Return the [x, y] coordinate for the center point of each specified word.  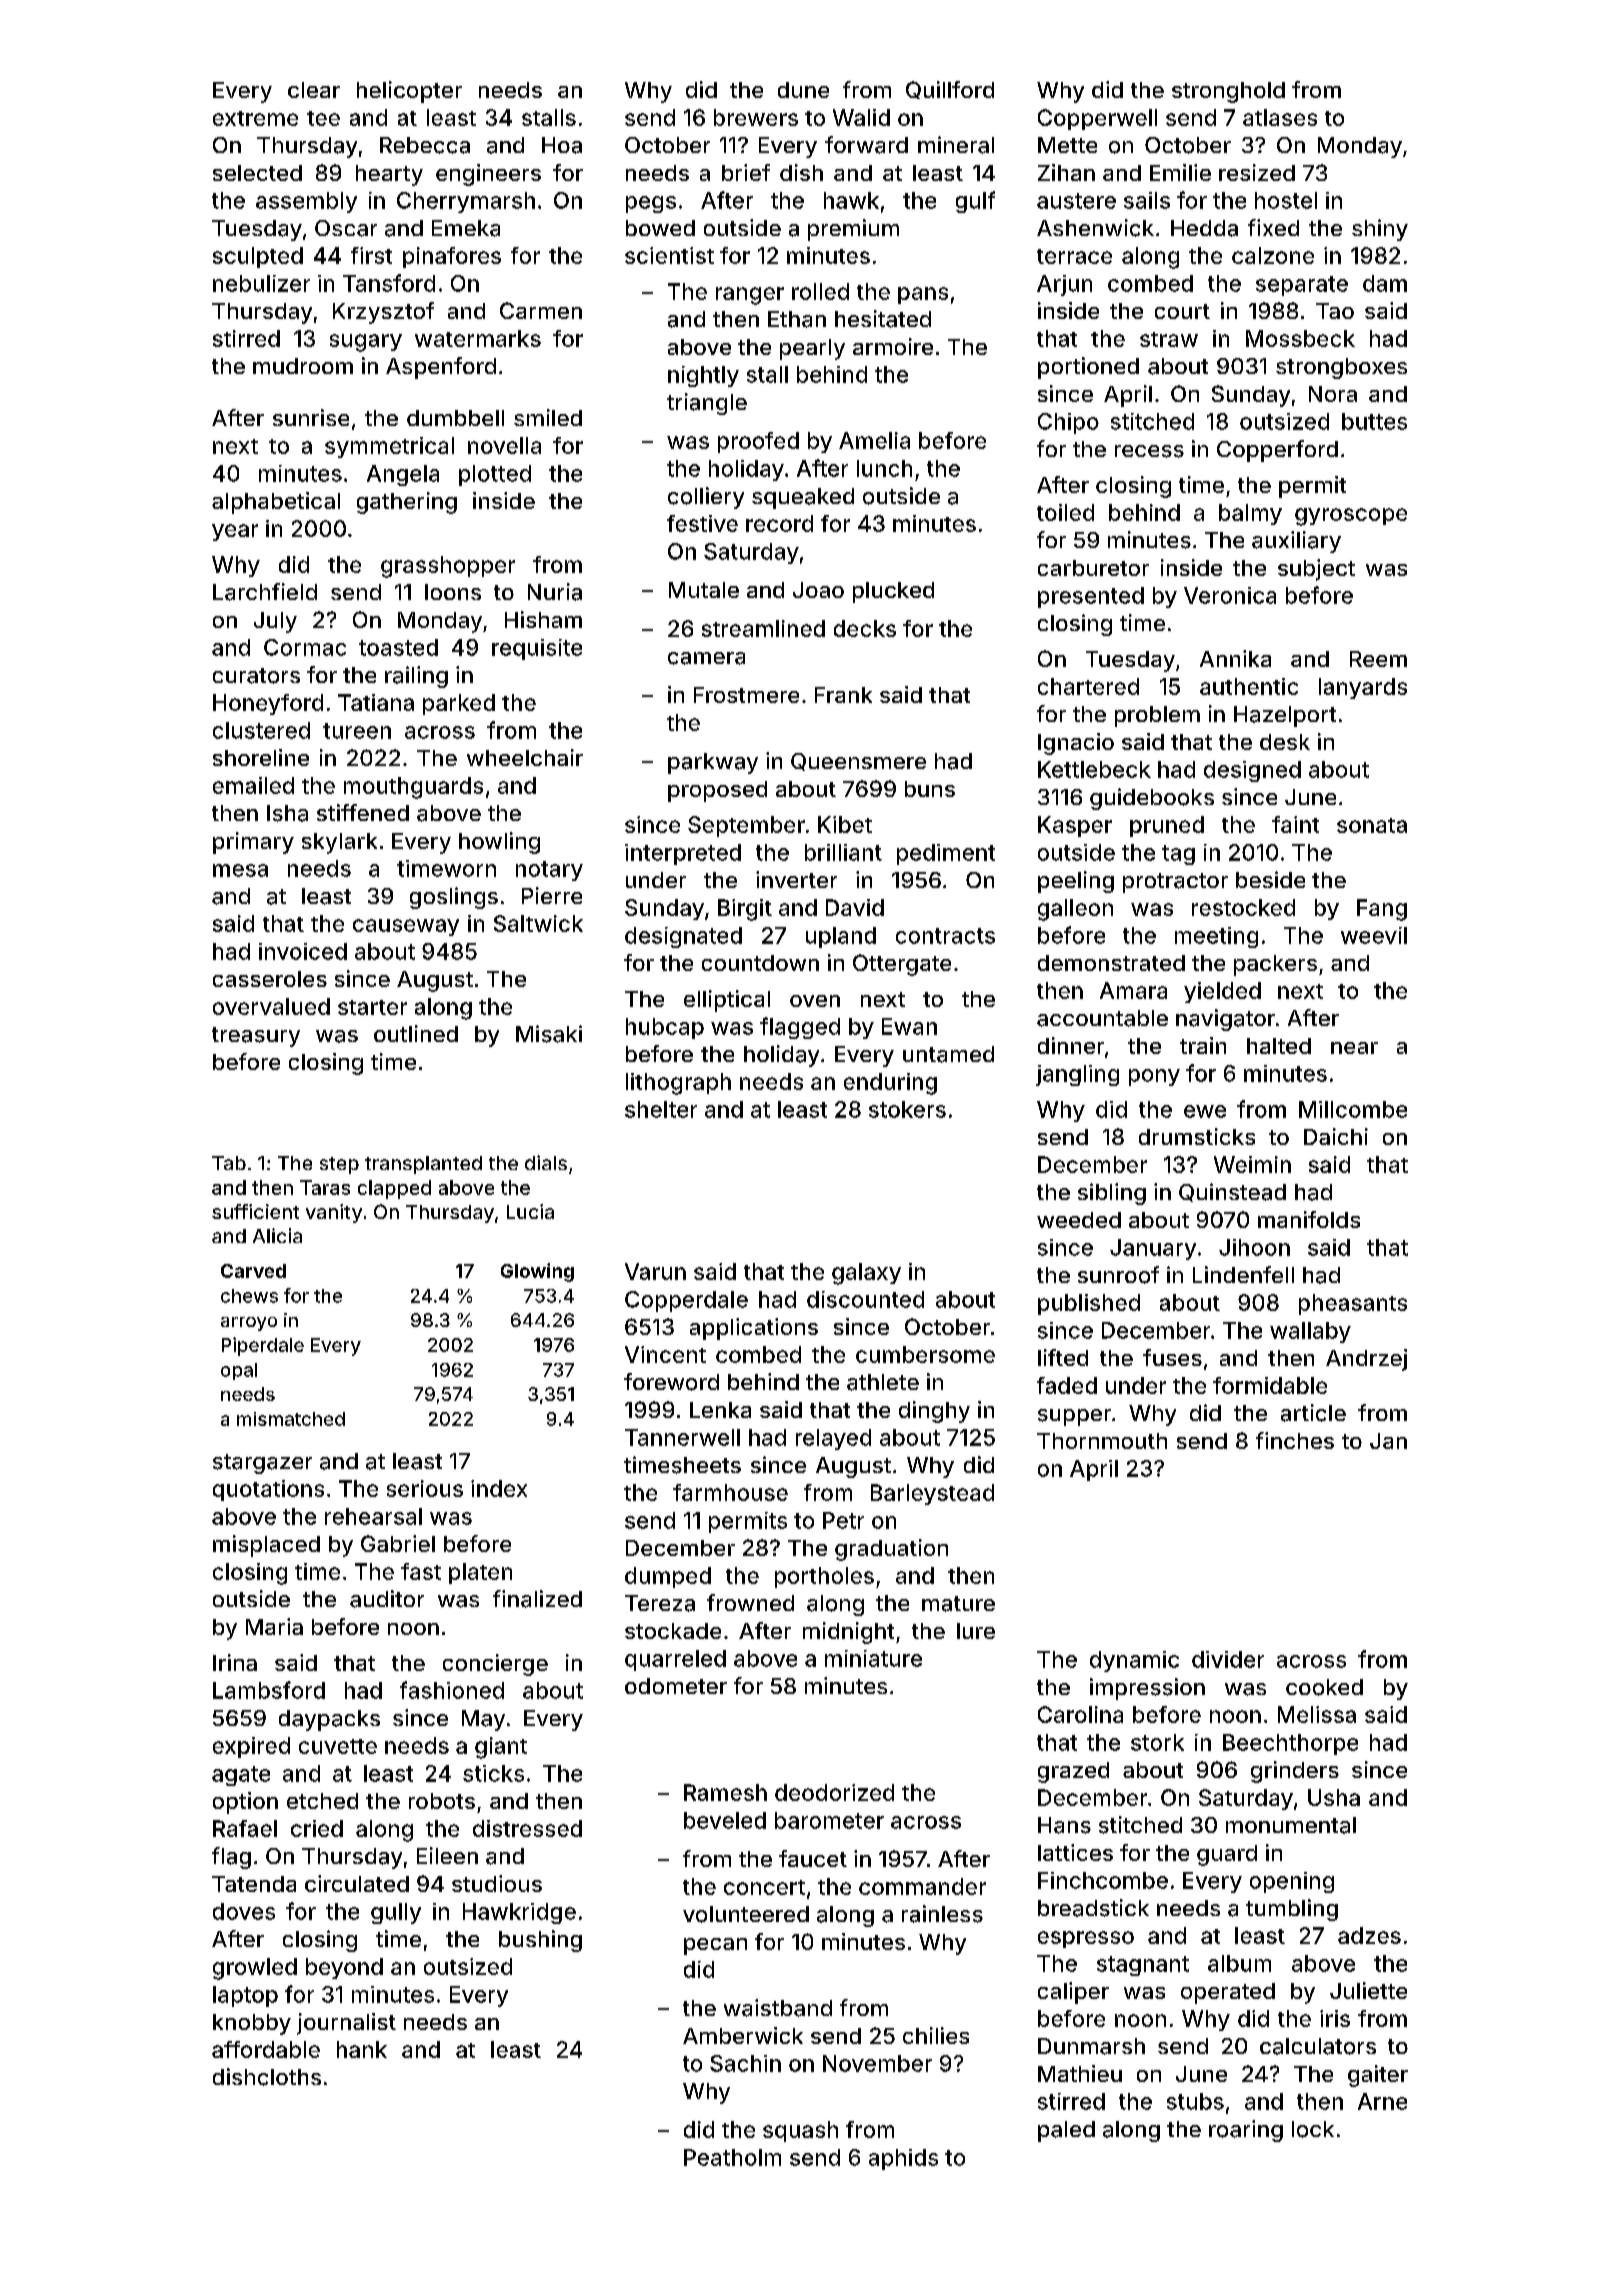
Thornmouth [1102, 1441]
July [275, 622]
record [779, 523]
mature [958, 1604]
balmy [1250, 514]
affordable [266, 2049]
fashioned [452, 1690]
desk [1285, 742]
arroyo [249, 1324]
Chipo [1068, 423]
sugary [366, 343]
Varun [655, 1271]
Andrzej [1366, 1360]
